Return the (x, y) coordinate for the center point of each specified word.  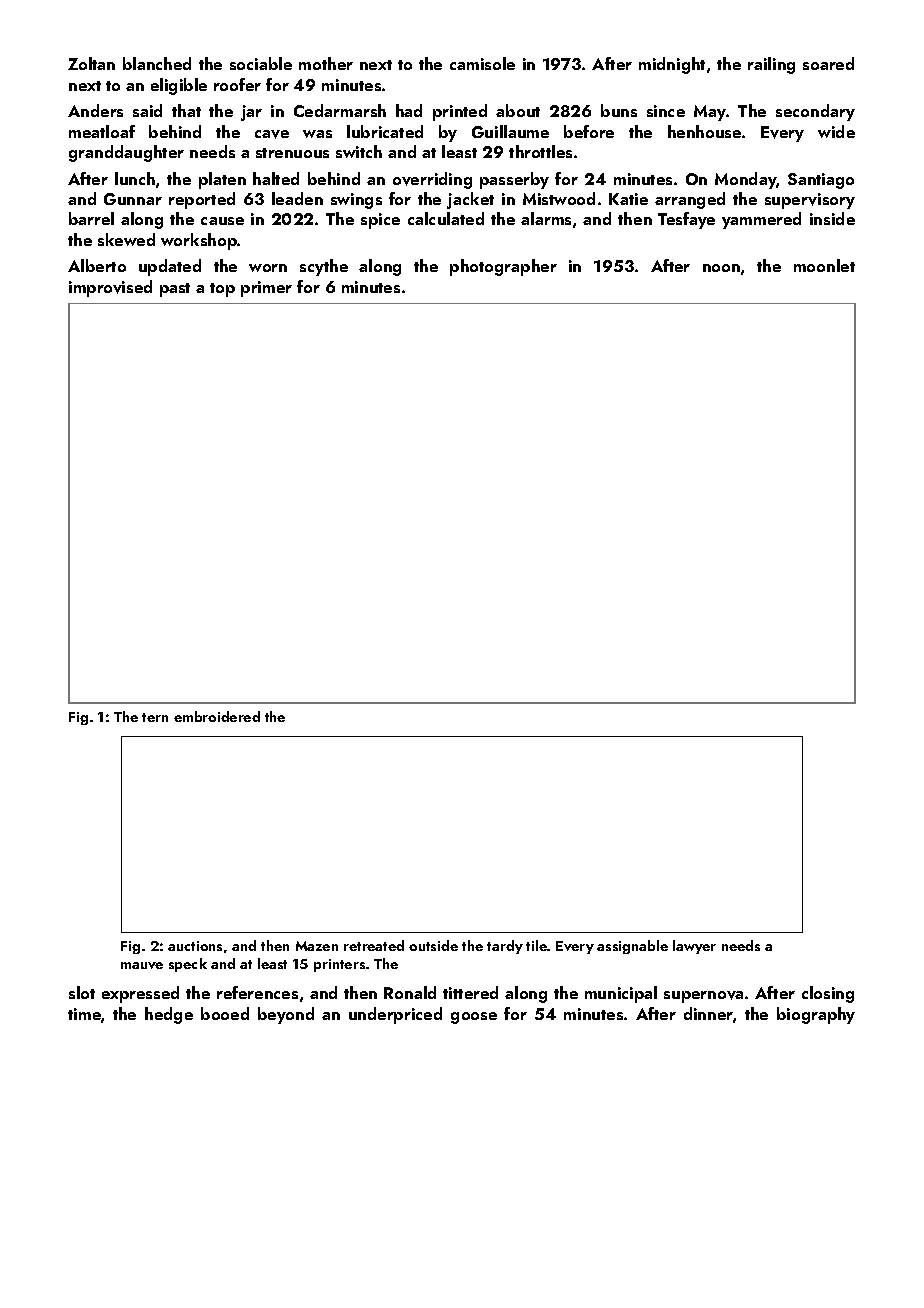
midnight (672, 65)
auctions (195, 946)
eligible (179, 86)
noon (721, 268)
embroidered (217, 716)
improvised (110, 288)
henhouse (704, 131)
